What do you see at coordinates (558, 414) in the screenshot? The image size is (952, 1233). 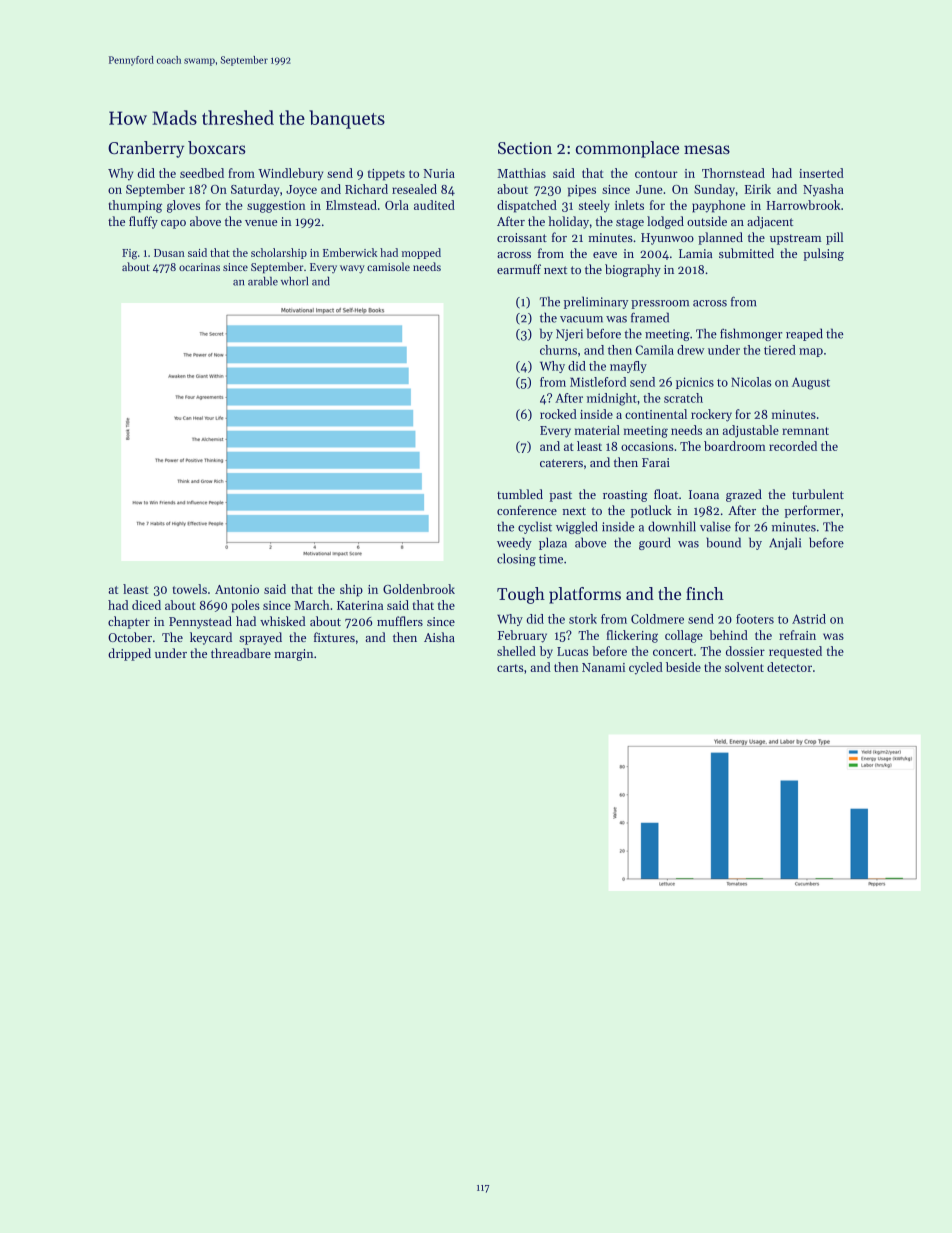 I see `rocked` at bounding box center [558, 414].
